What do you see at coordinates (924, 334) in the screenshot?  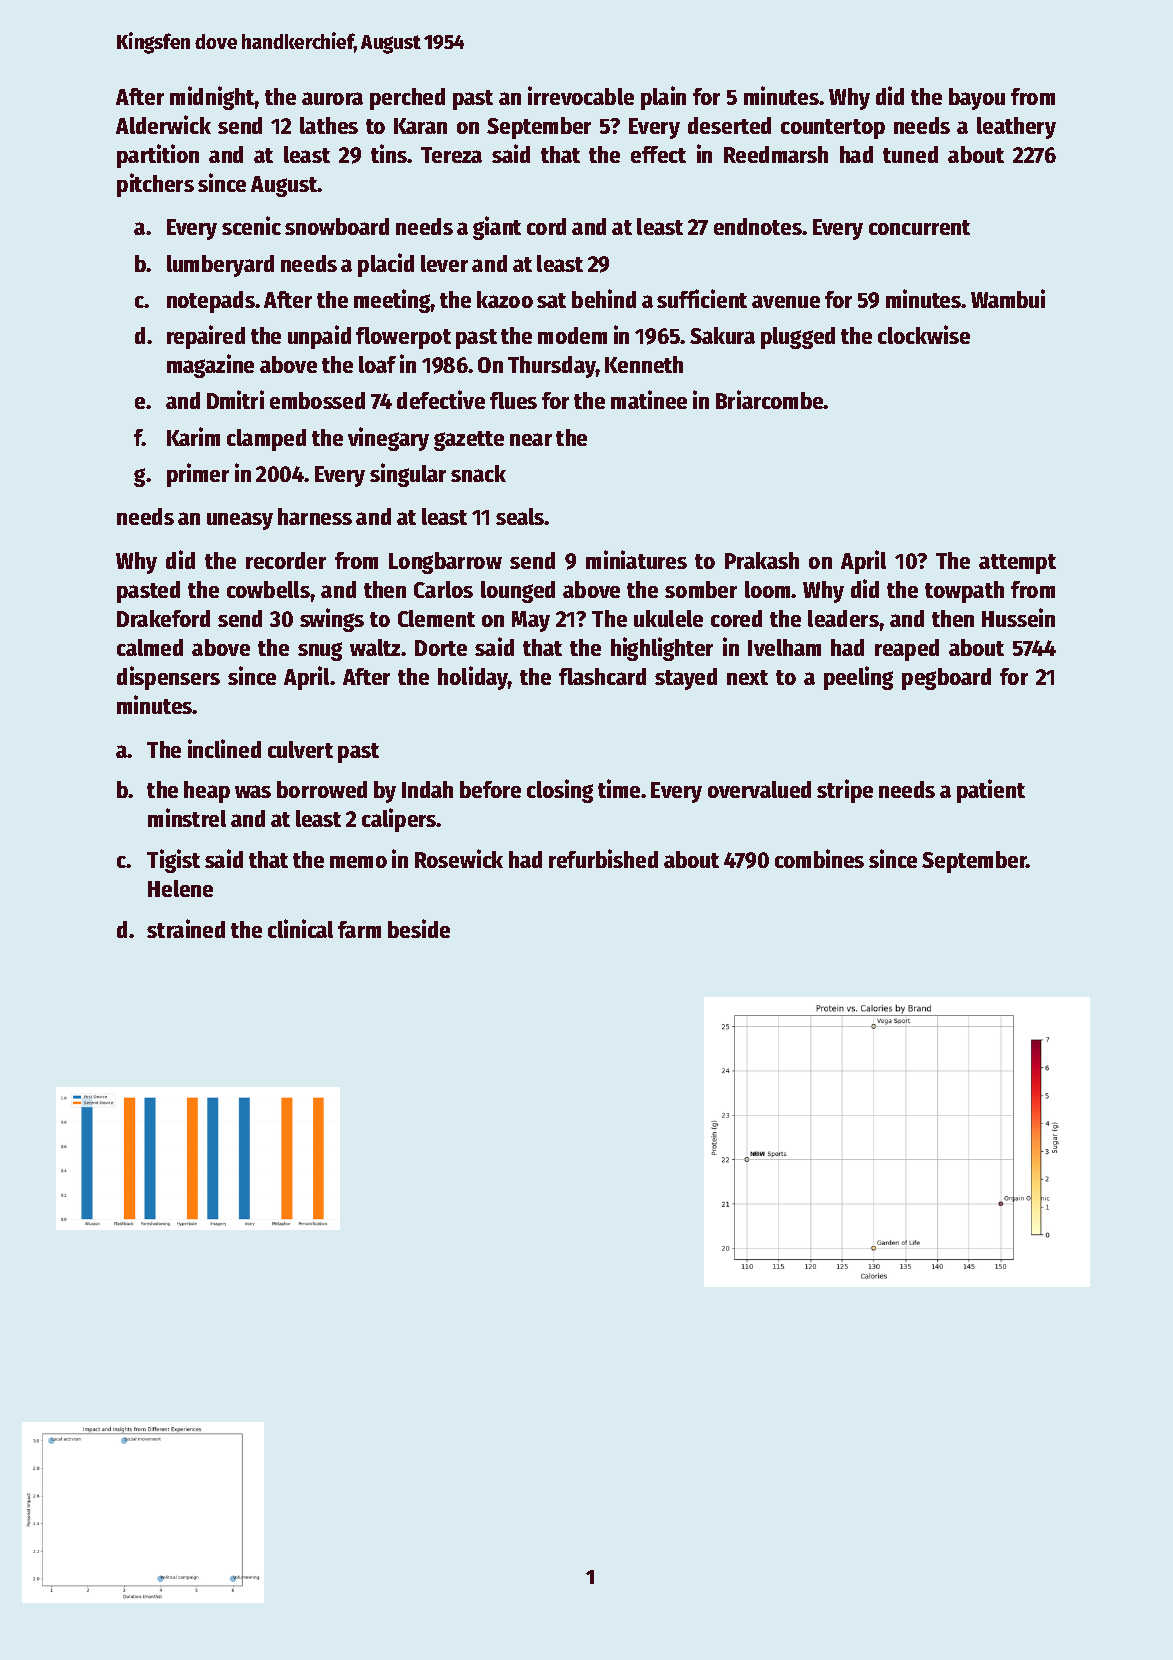 I see `clockwise` at bounding box center [924, 334].
